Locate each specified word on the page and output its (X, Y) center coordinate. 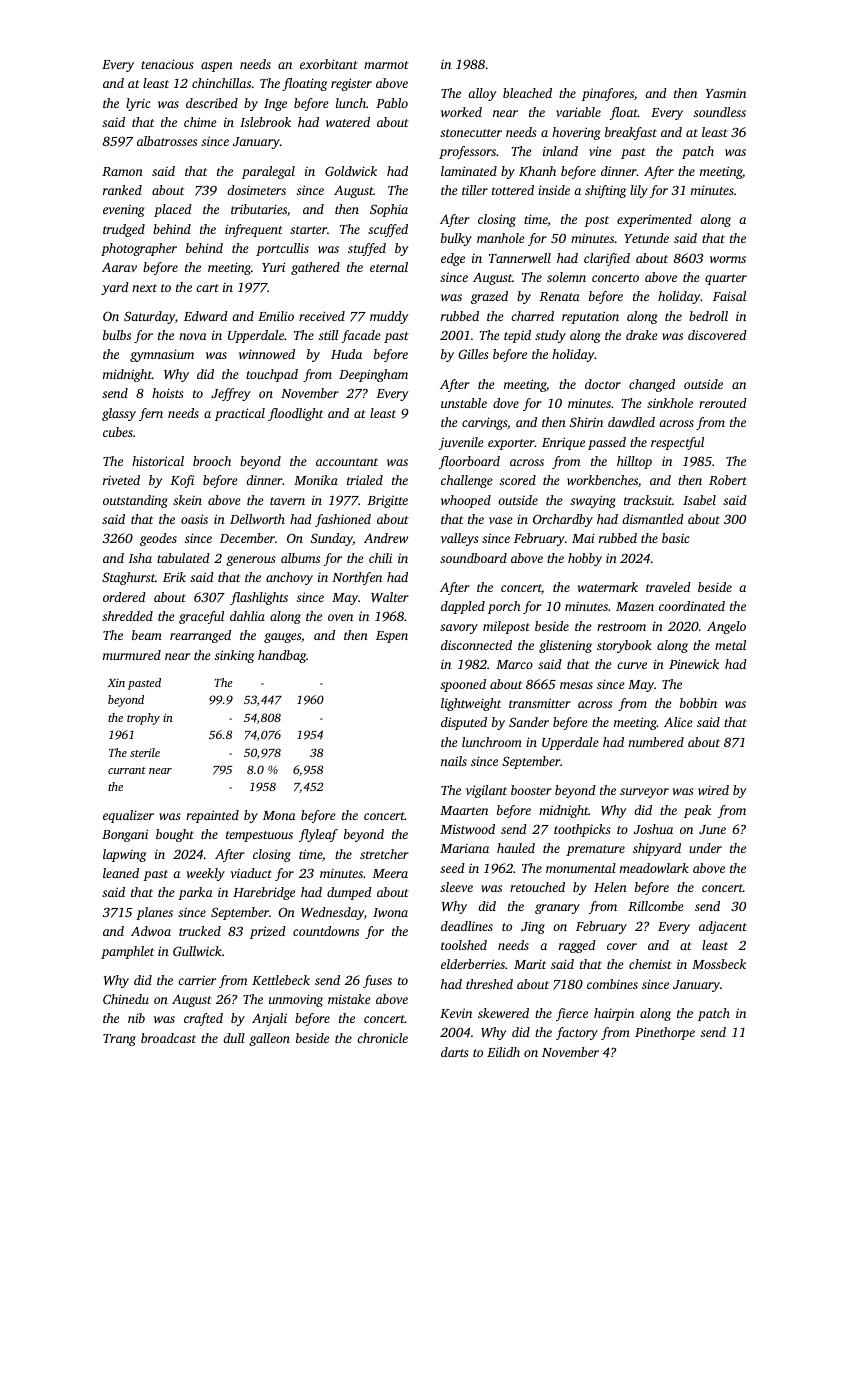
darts (455, 1052)
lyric (138, 104)
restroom (621, 627)
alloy (482, 94)
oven (340, 617)
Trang (119, 1040)
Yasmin (726, 93)
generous (251, 561)
